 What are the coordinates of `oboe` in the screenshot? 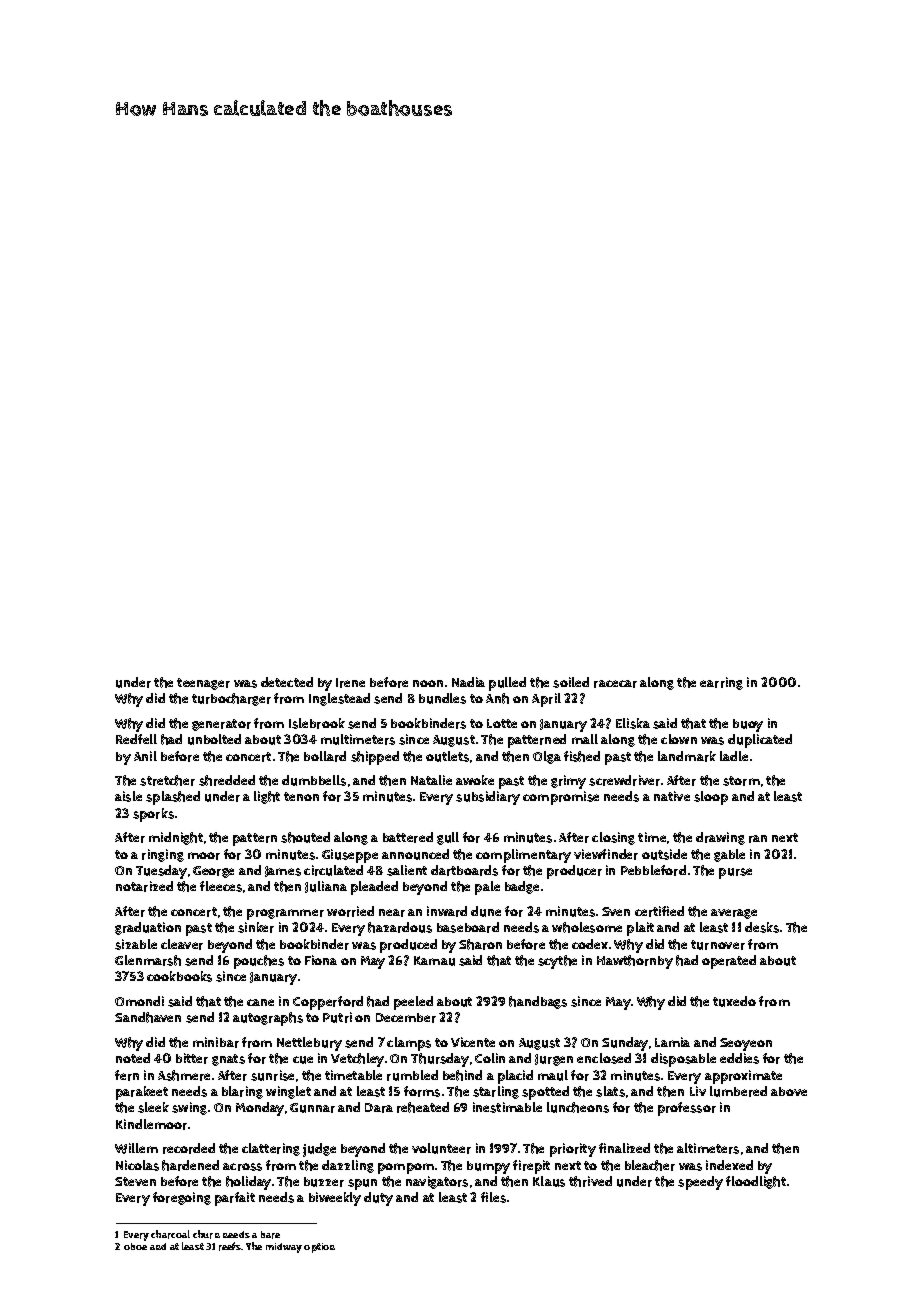 It's located at (135, 1246).
